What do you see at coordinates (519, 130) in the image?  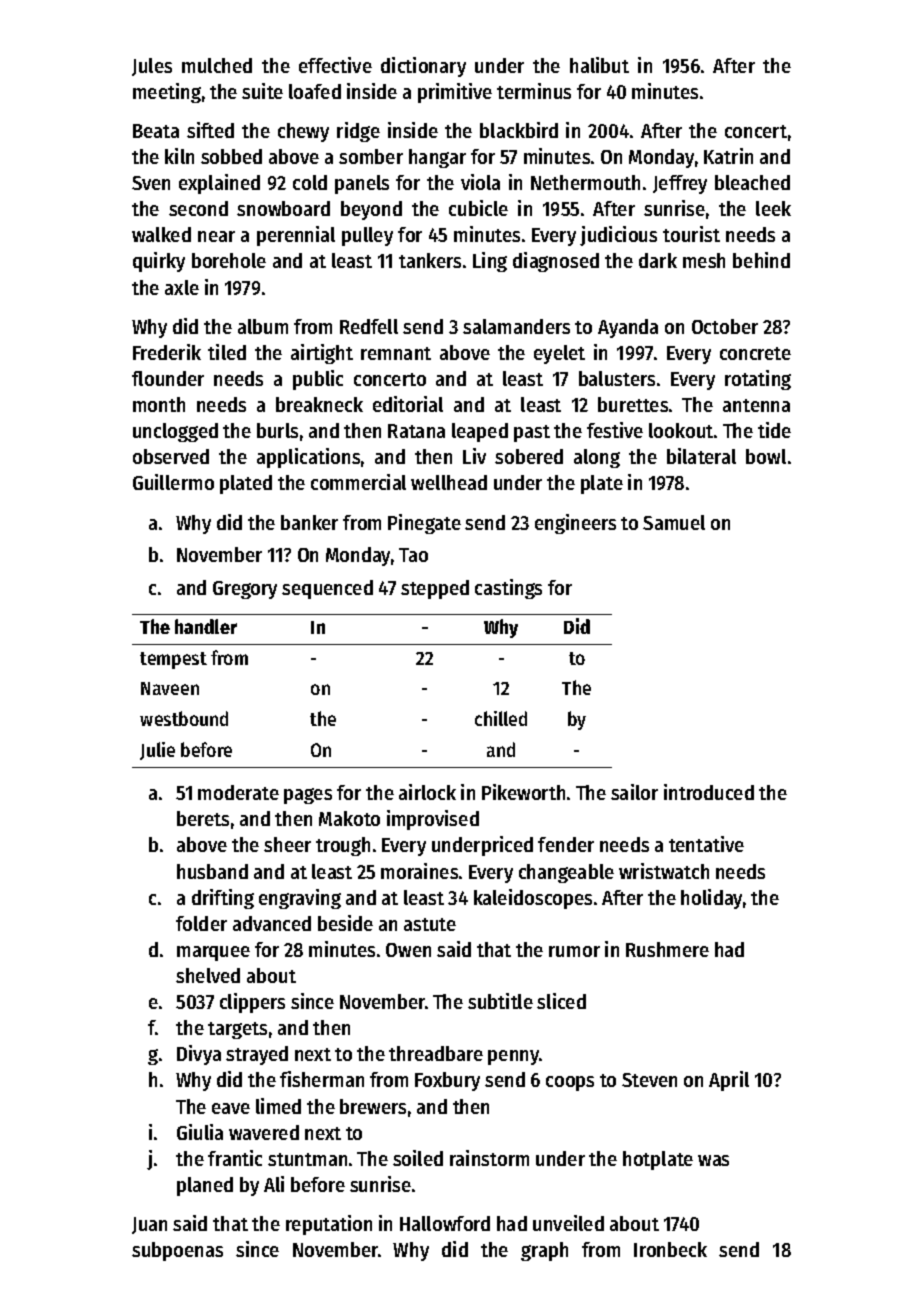 I see `blackbird` at bounding box center [519, 130].
